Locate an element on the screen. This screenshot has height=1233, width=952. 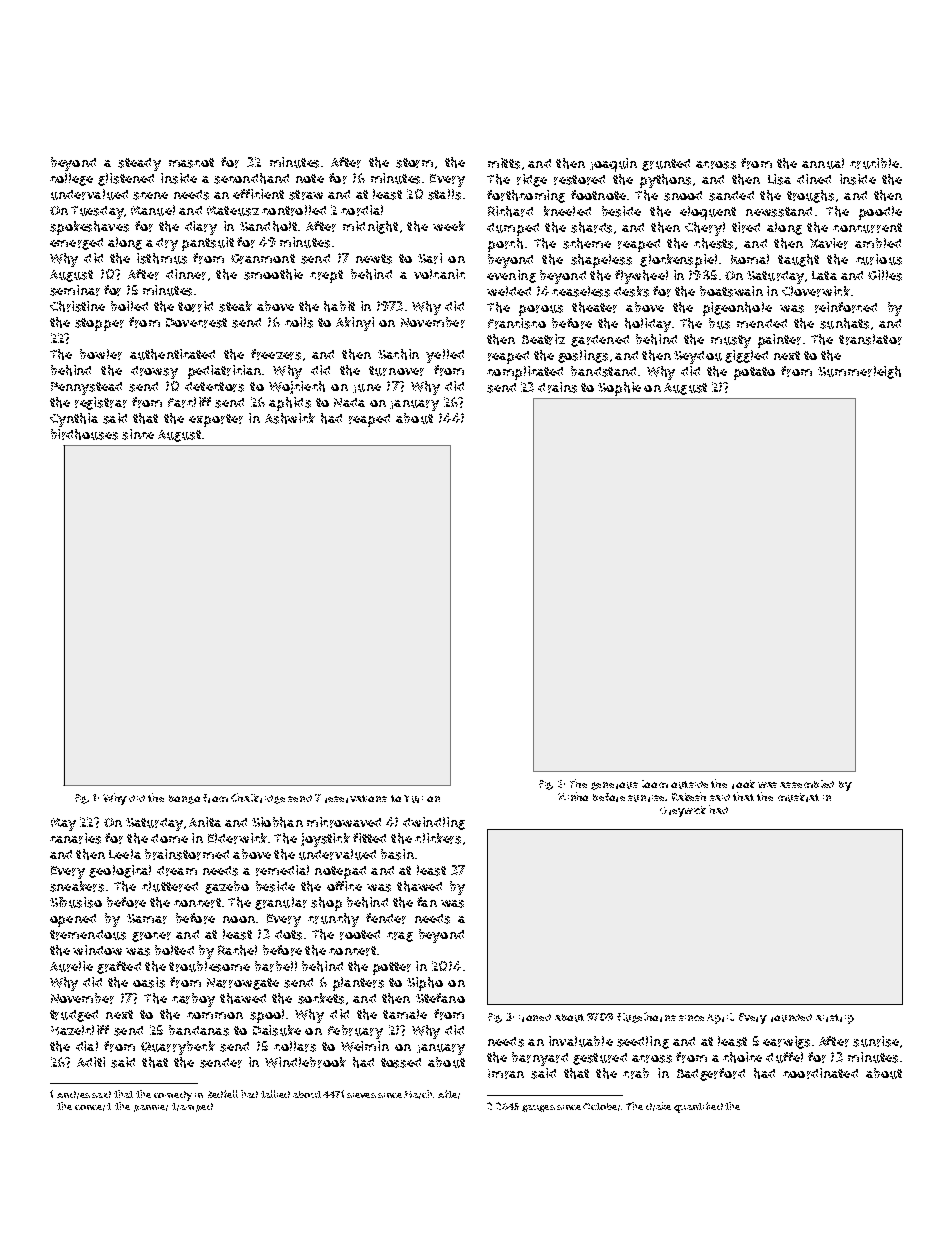
mascot is located at coordinates (191, 163).
